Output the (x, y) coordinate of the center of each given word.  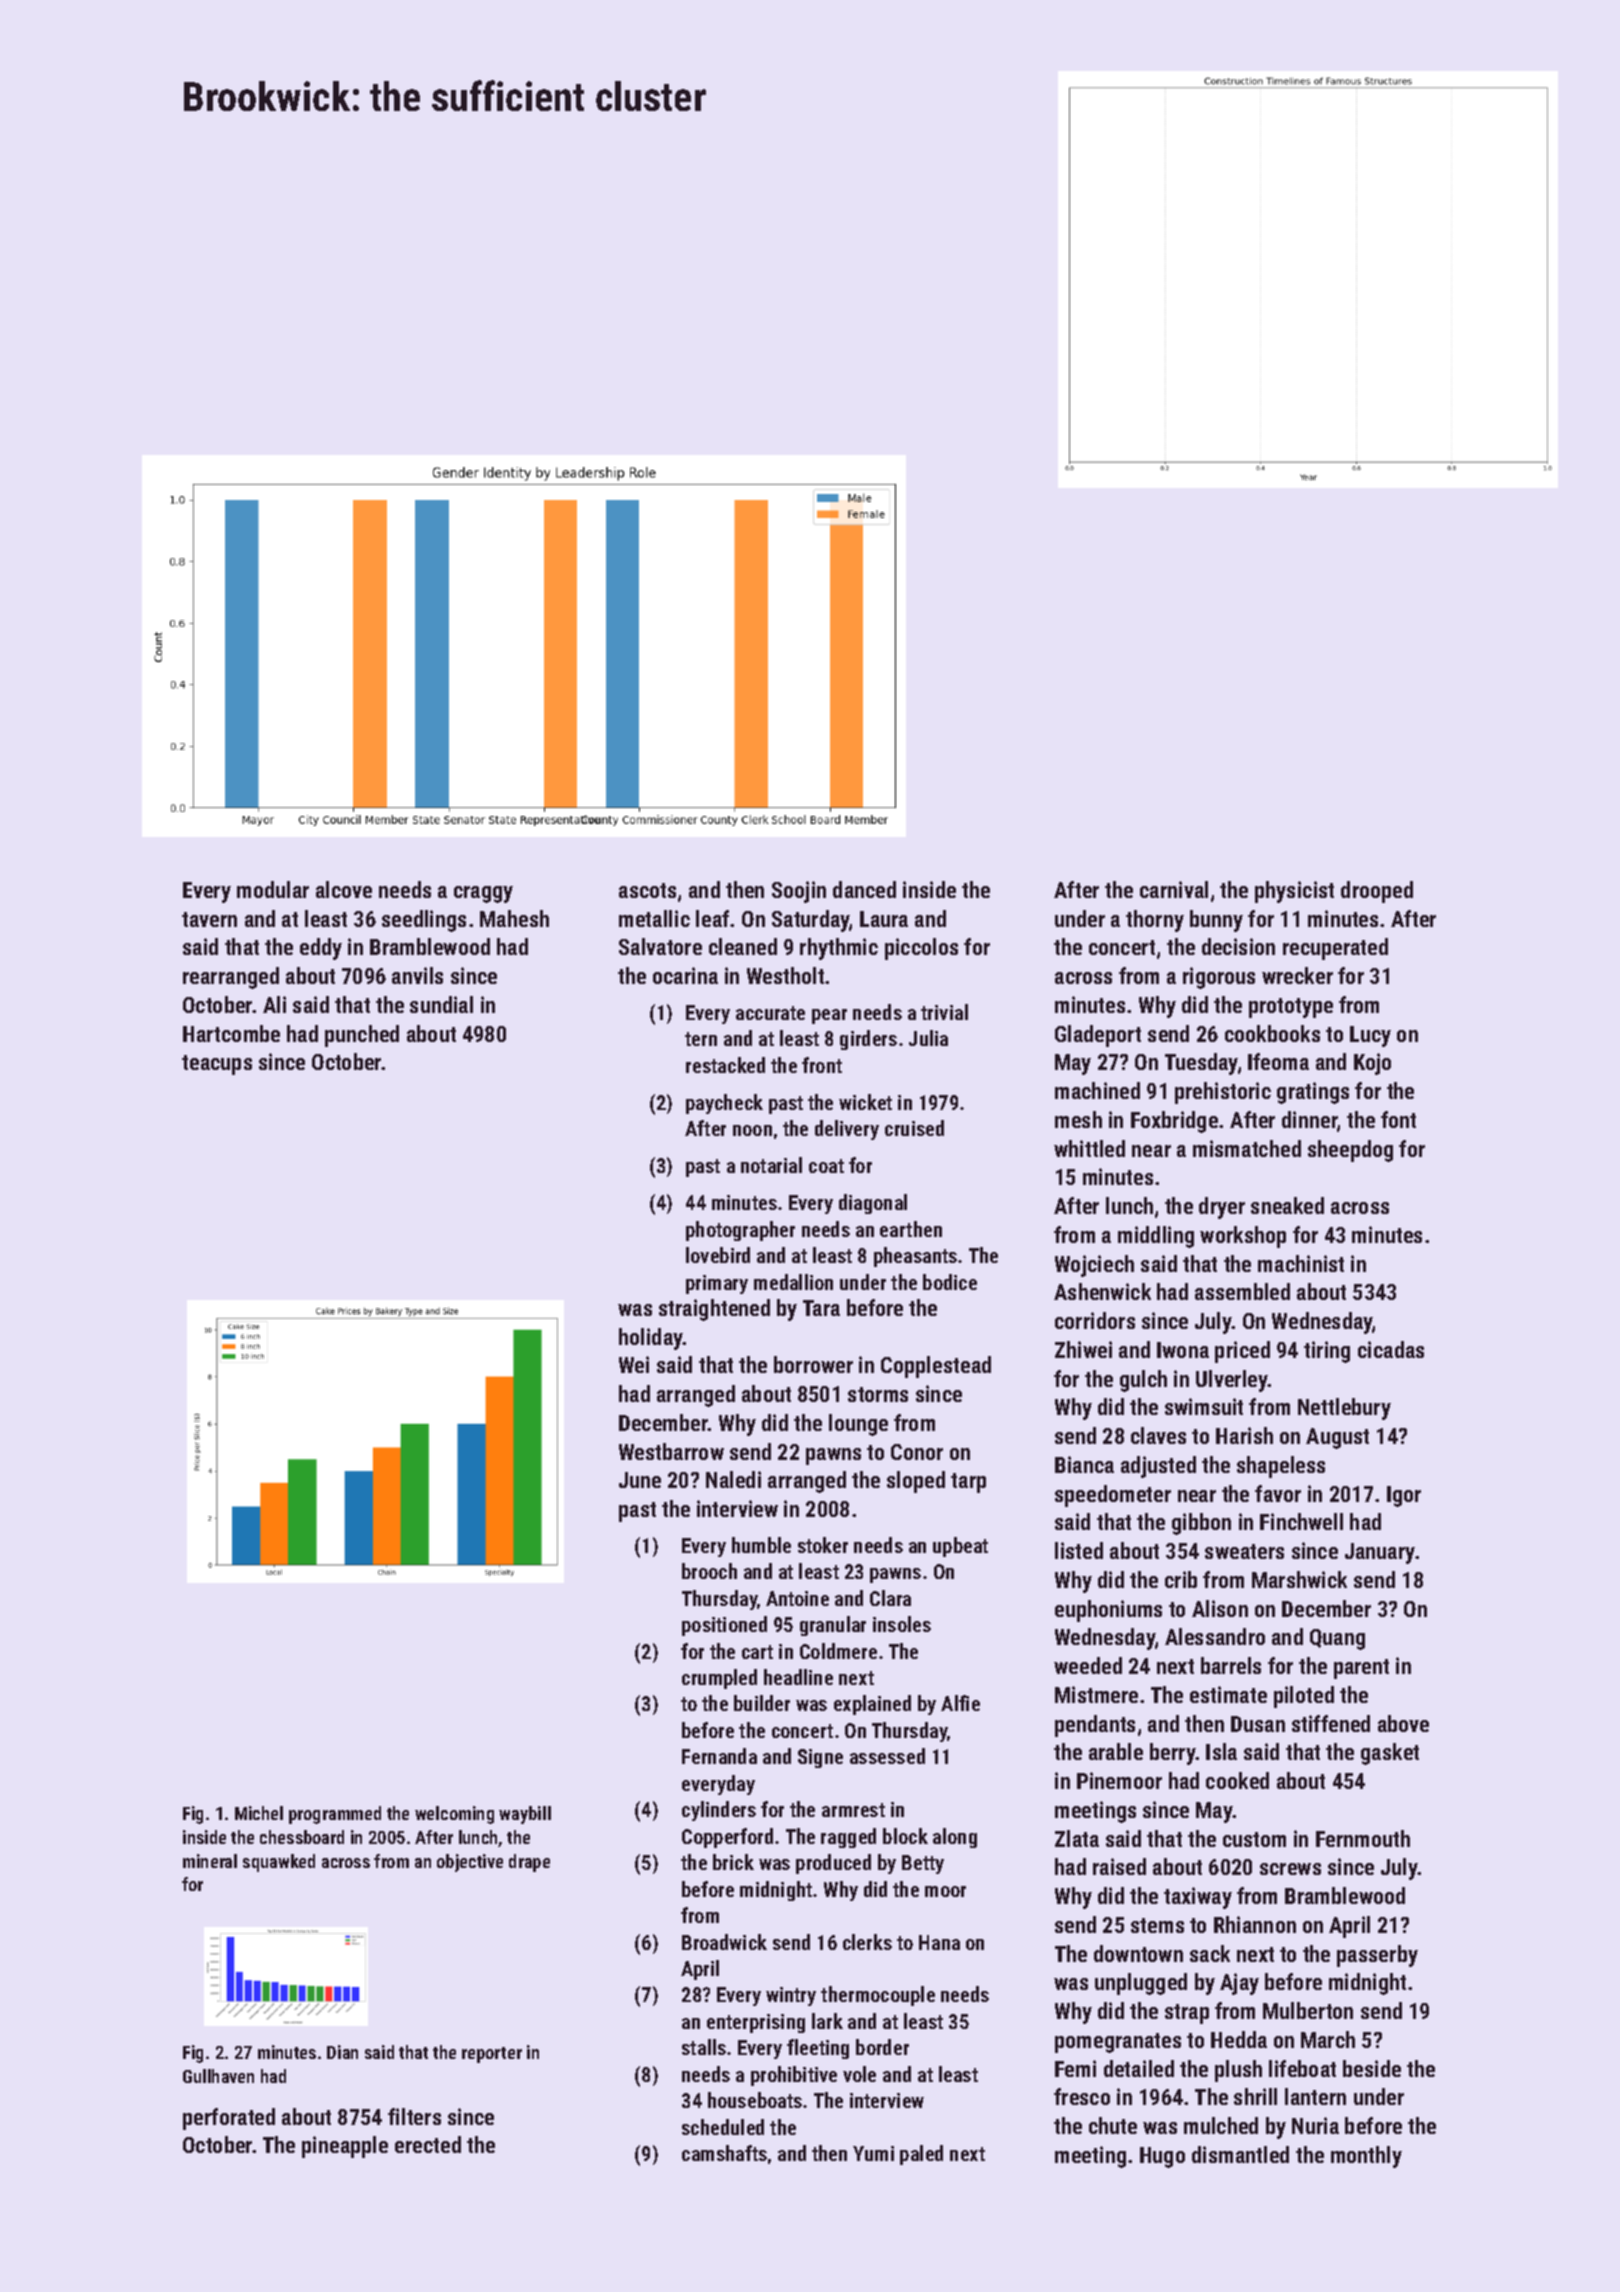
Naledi (733, 1479)
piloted (1304, 1697)
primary (717, 1284)
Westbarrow (671, 1451)
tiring (1327, 1352)
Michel (259, 1813)
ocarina (685, 975)
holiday (651, 1339)
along (955, 1838)
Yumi (873, 2153)
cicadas (1391, 1349)
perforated (229, 2119)
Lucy (1370, 1036)
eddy (321, 949)
